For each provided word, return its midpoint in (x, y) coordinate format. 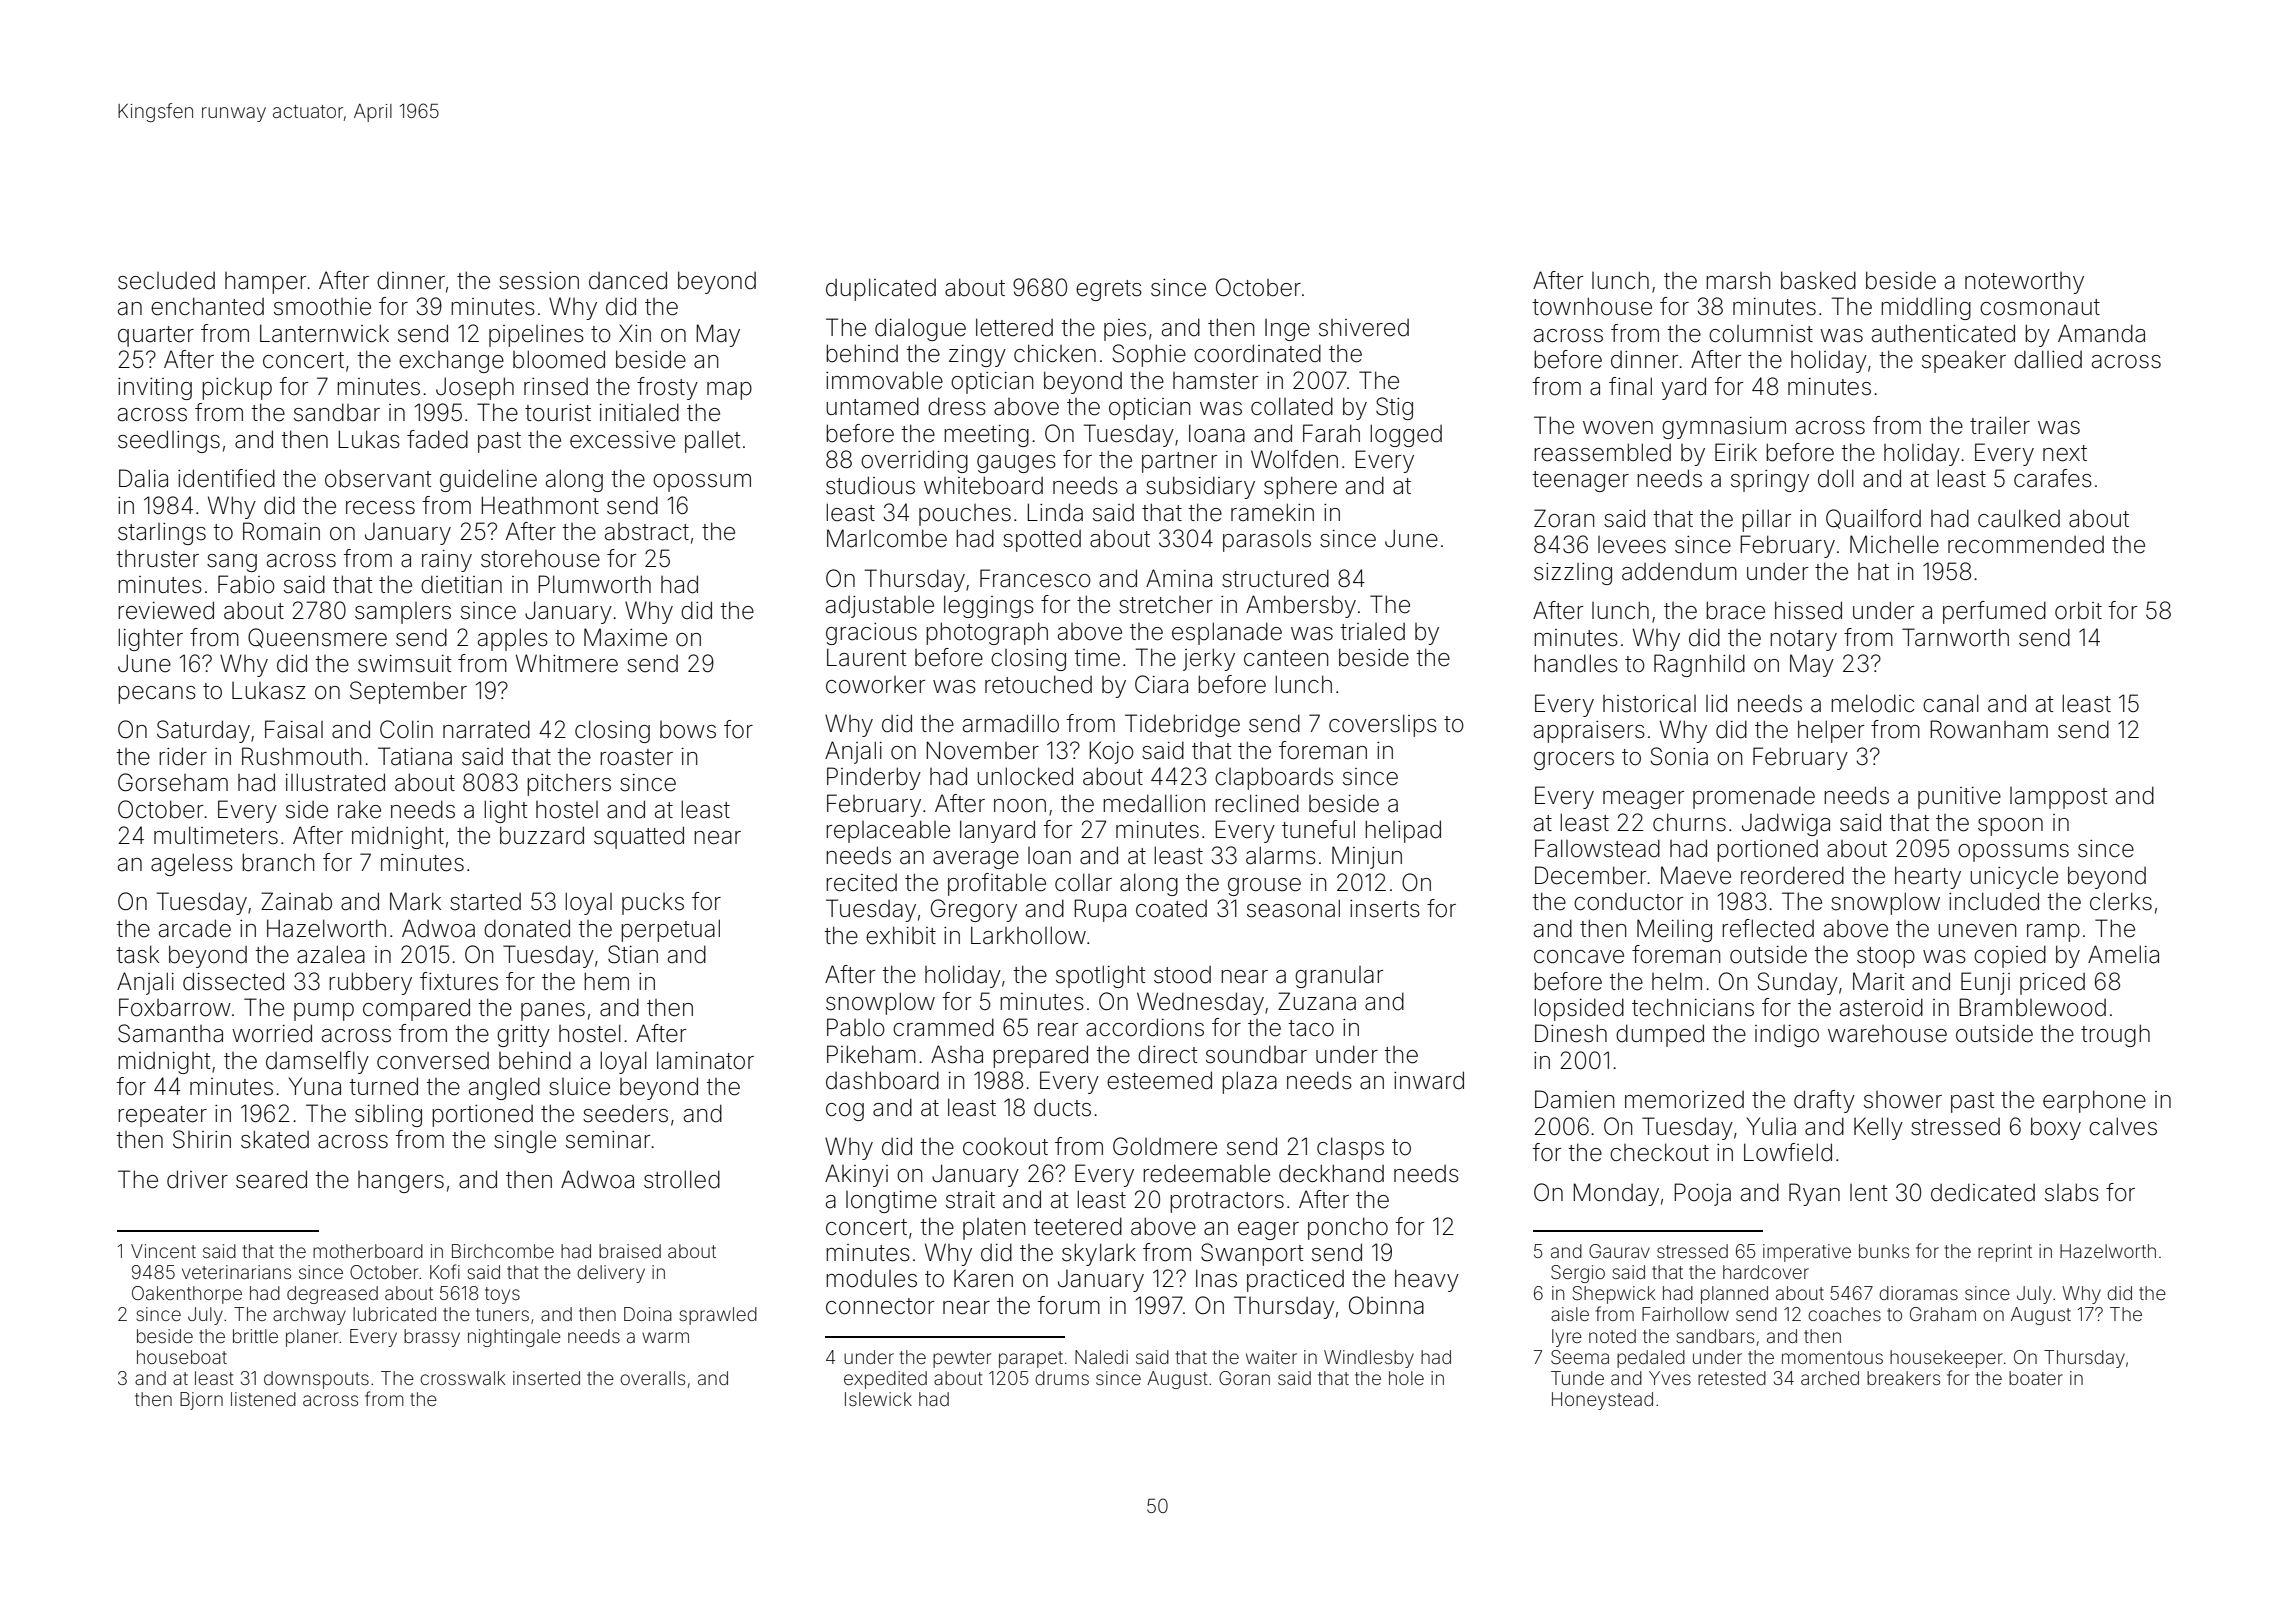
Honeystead (1602, 1401)
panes (553, 1012)
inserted (546, 1378)
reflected (1768, 928)
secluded (166, 281)
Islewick (878, 1399)
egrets (1109, 290)
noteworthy (2024, 283)
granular (1339, 977)
